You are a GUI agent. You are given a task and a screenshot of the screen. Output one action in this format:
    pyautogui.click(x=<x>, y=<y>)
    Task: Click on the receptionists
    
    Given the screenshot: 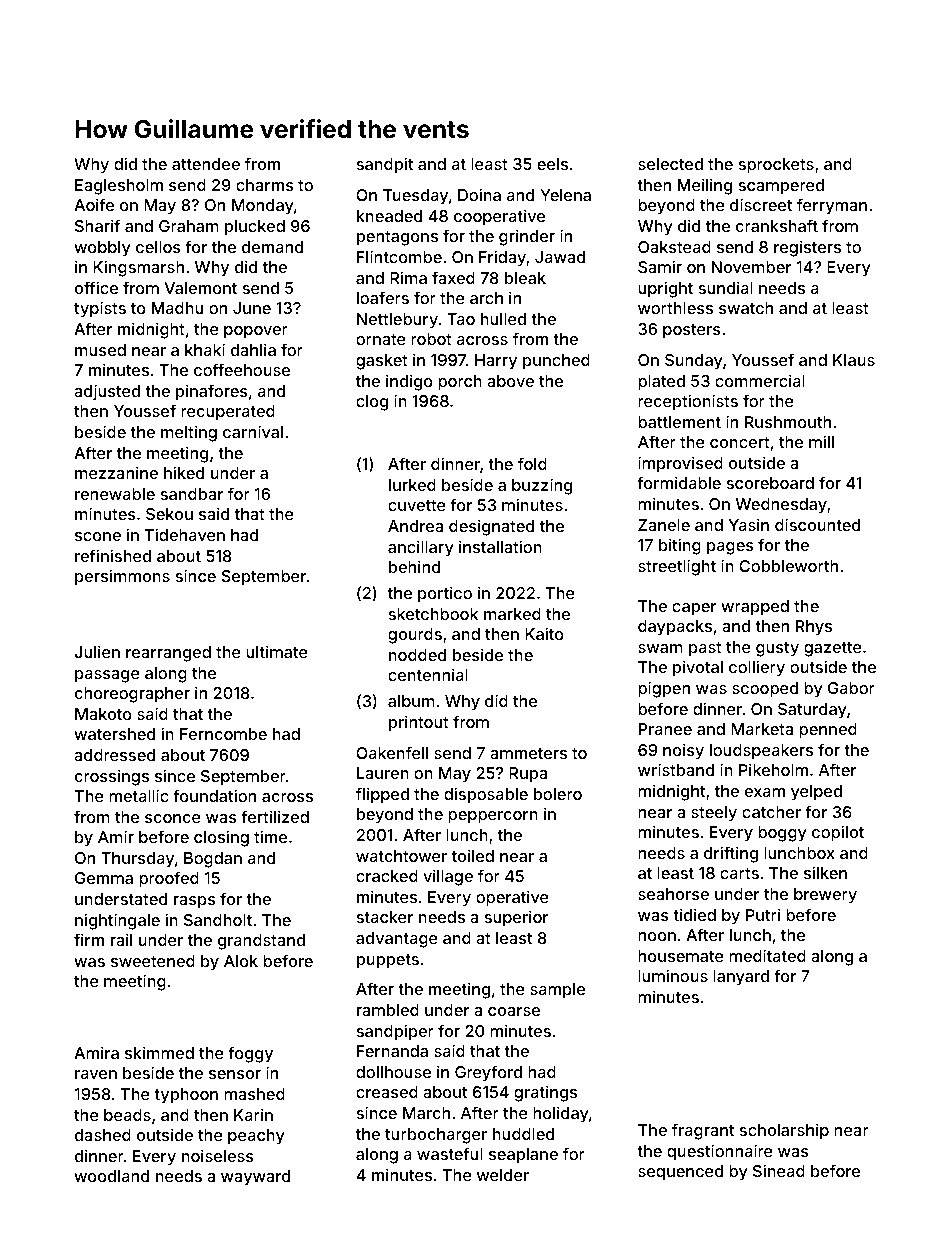 What is the action you would take?
    pyautogui.click(x=688, y=402)
